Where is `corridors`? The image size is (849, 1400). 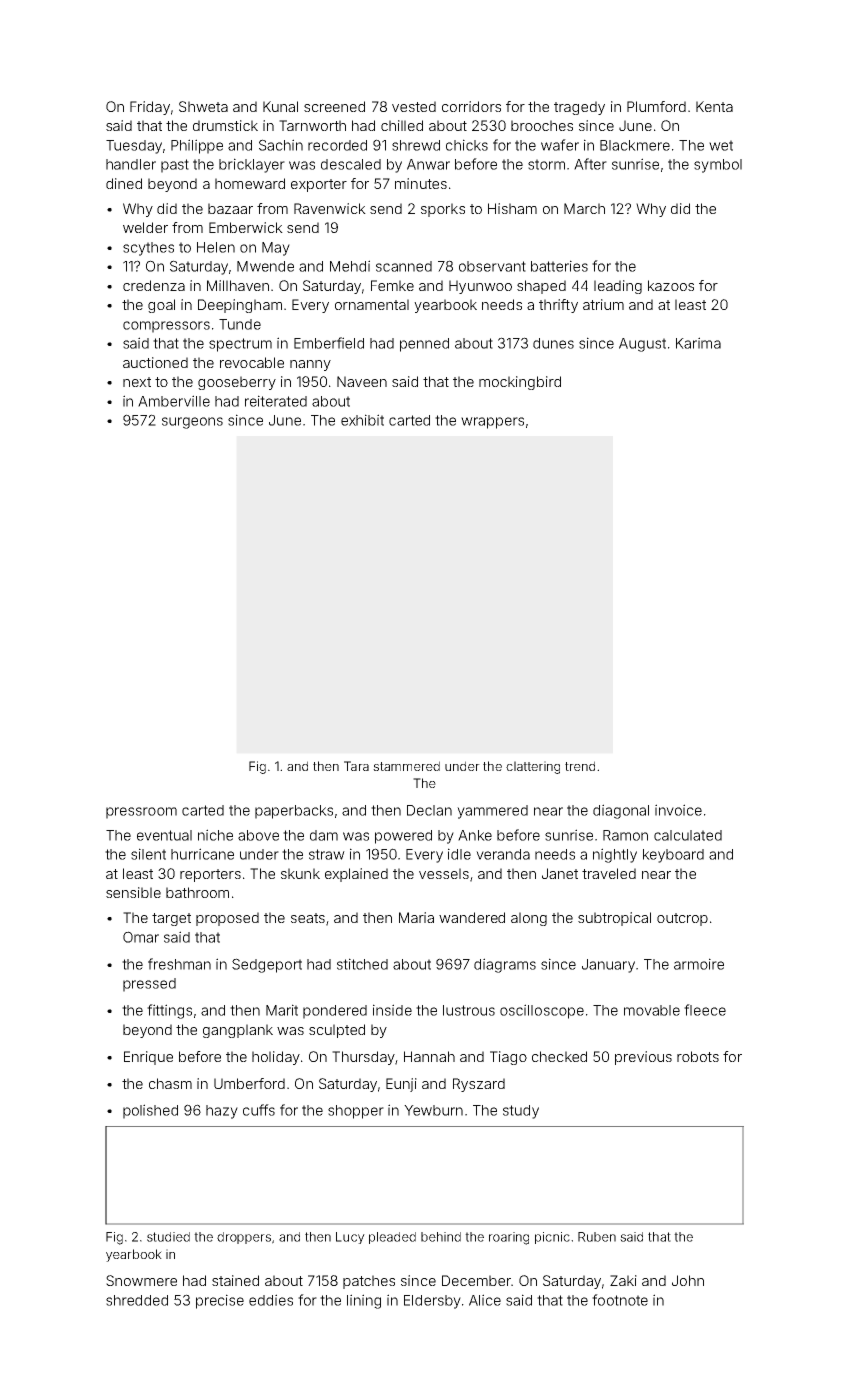 corridors is located at coordinates (471, 106).
